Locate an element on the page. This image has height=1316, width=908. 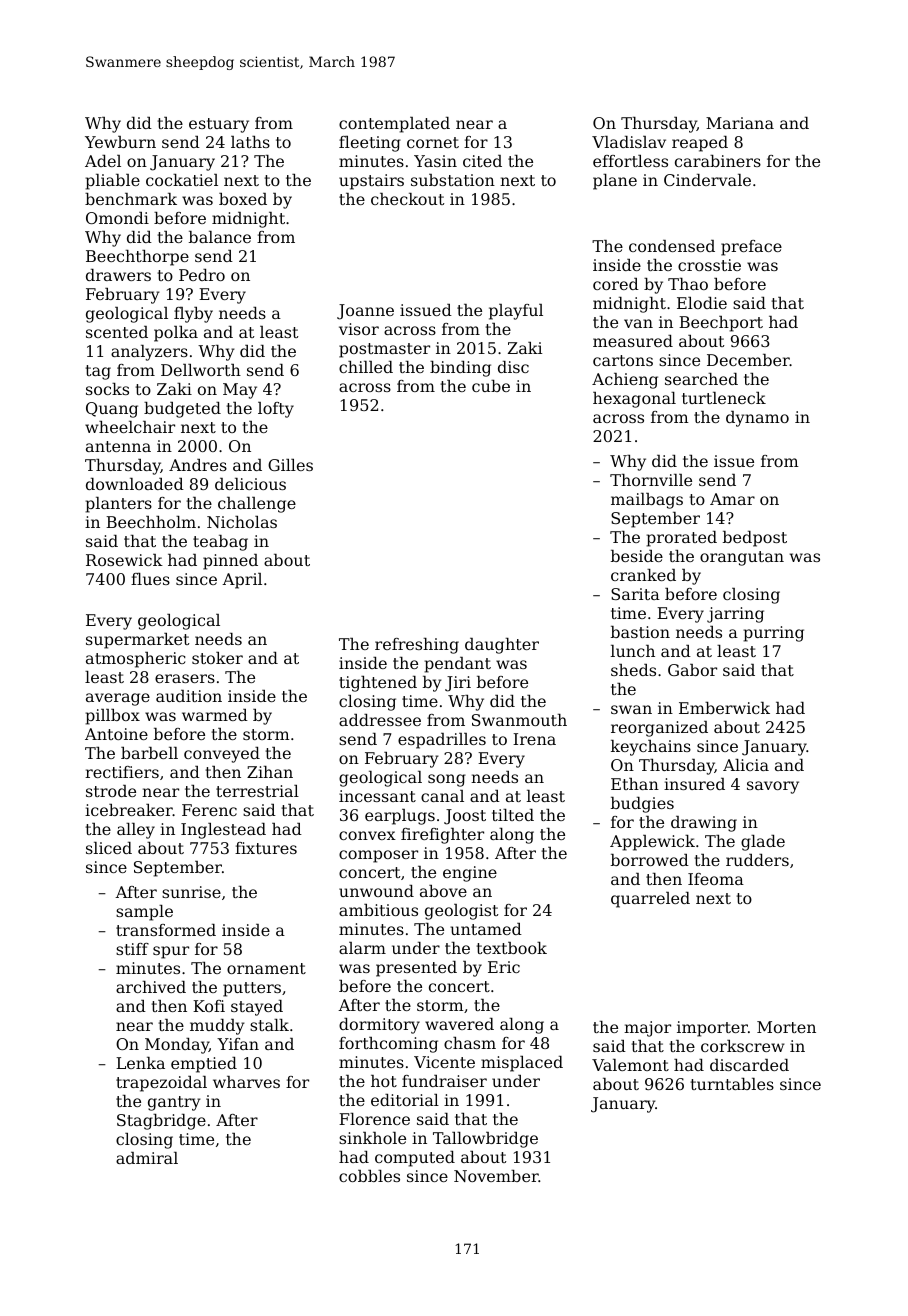
turntables is located at coordinates (732, 1084).
